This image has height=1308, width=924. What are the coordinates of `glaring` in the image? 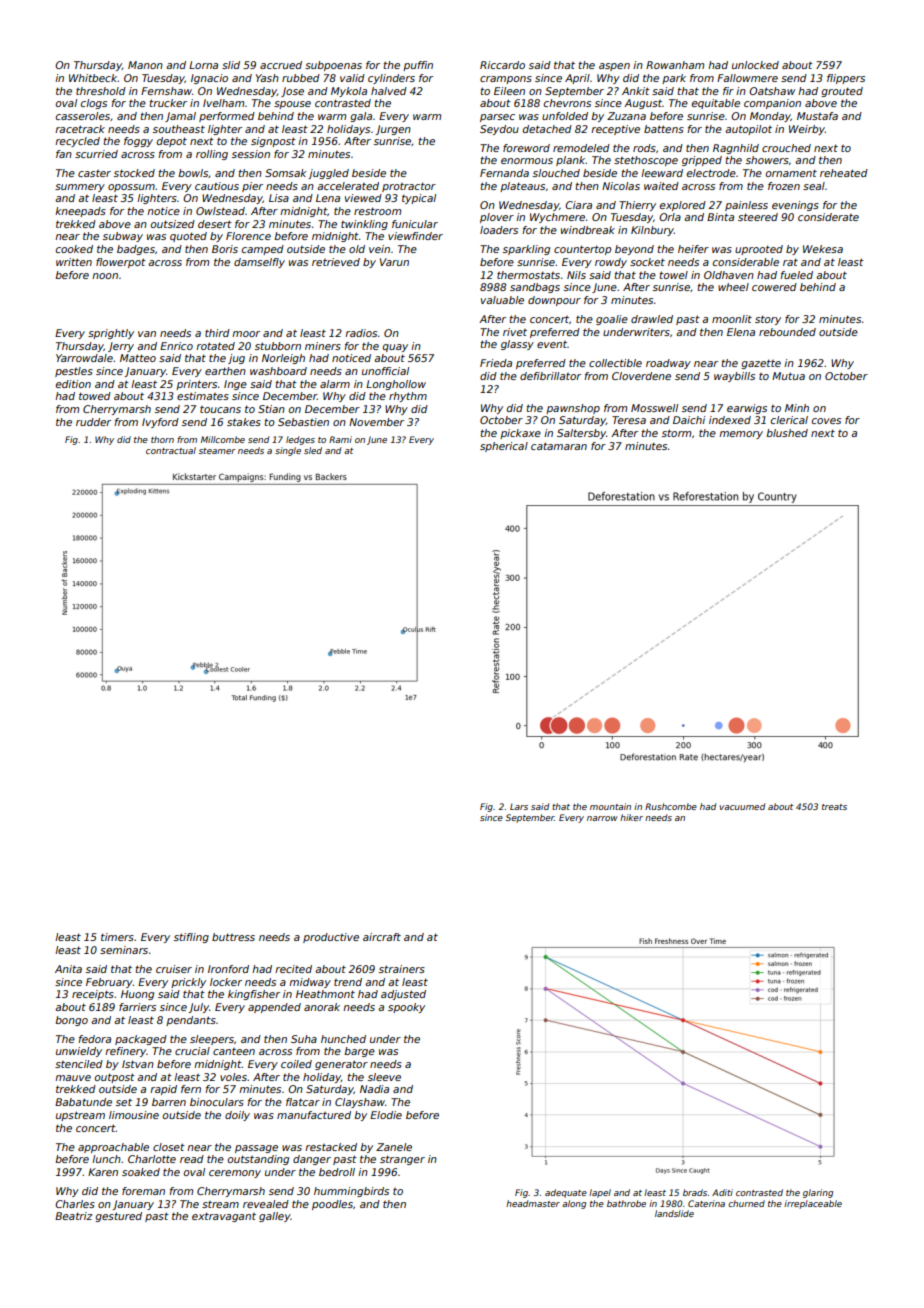 It's located at (818, 1193).
